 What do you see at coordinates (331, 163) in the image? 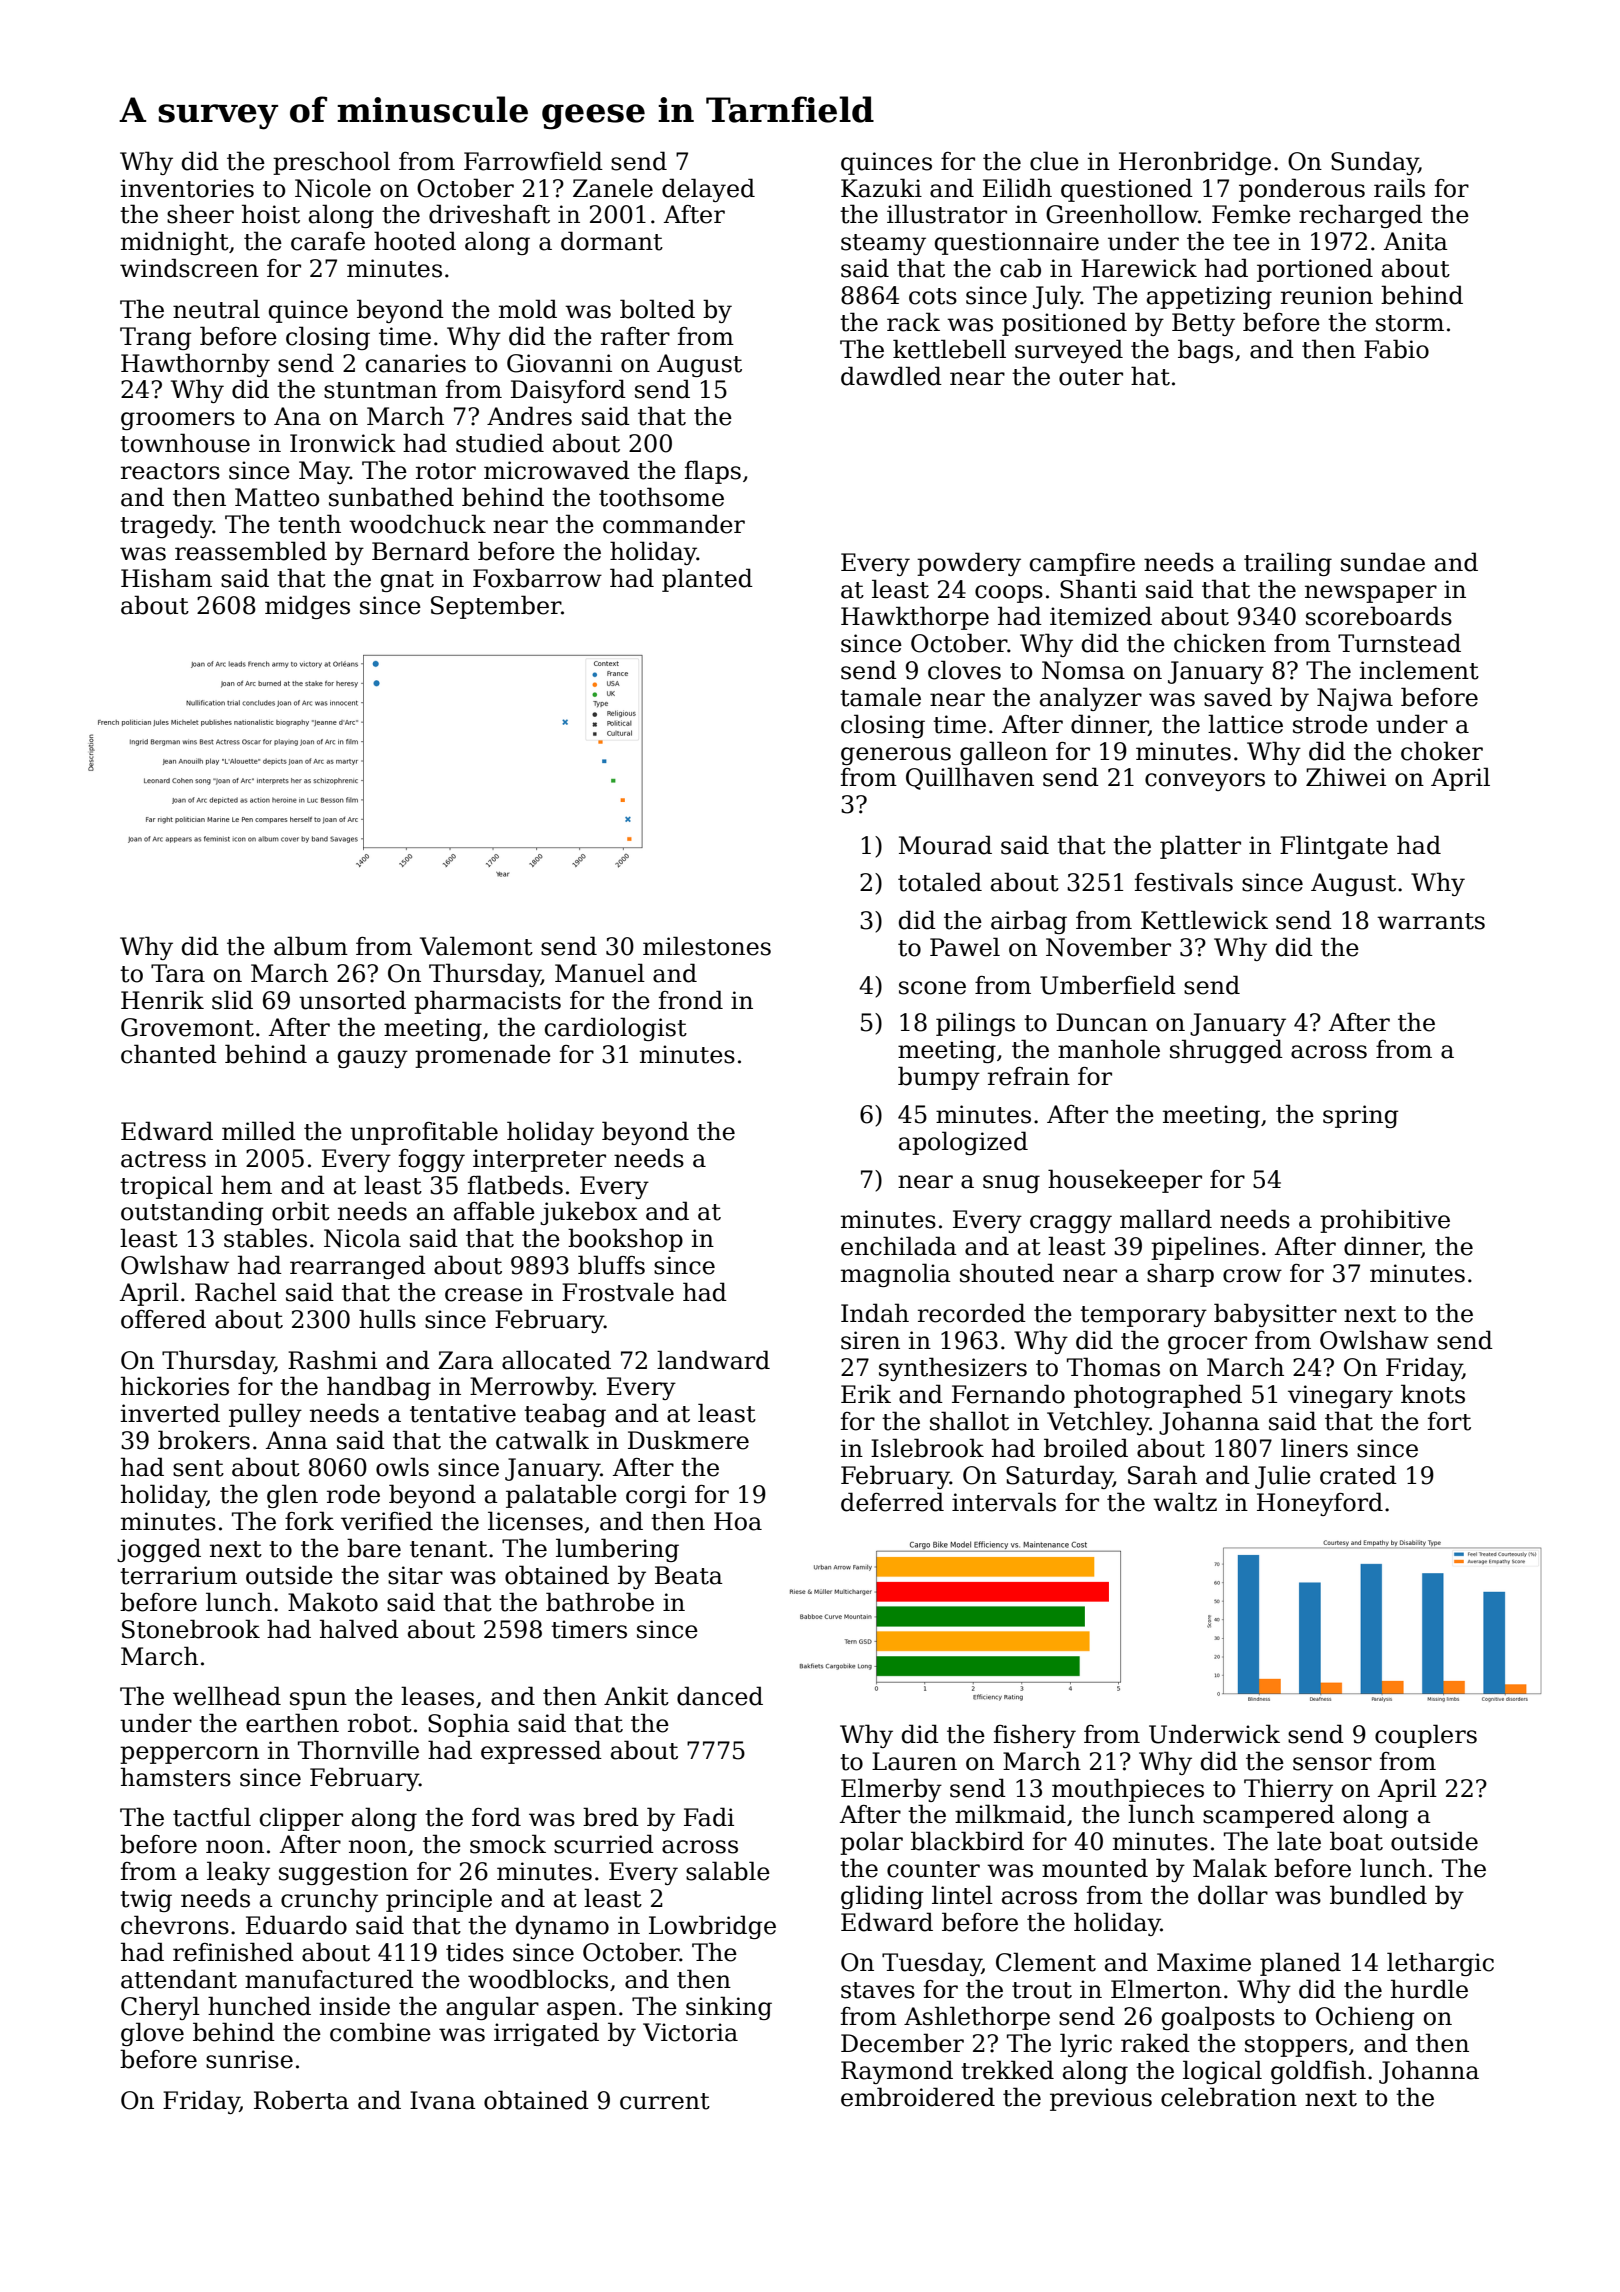
I see `preschool` at bounding box center [331, 163].
